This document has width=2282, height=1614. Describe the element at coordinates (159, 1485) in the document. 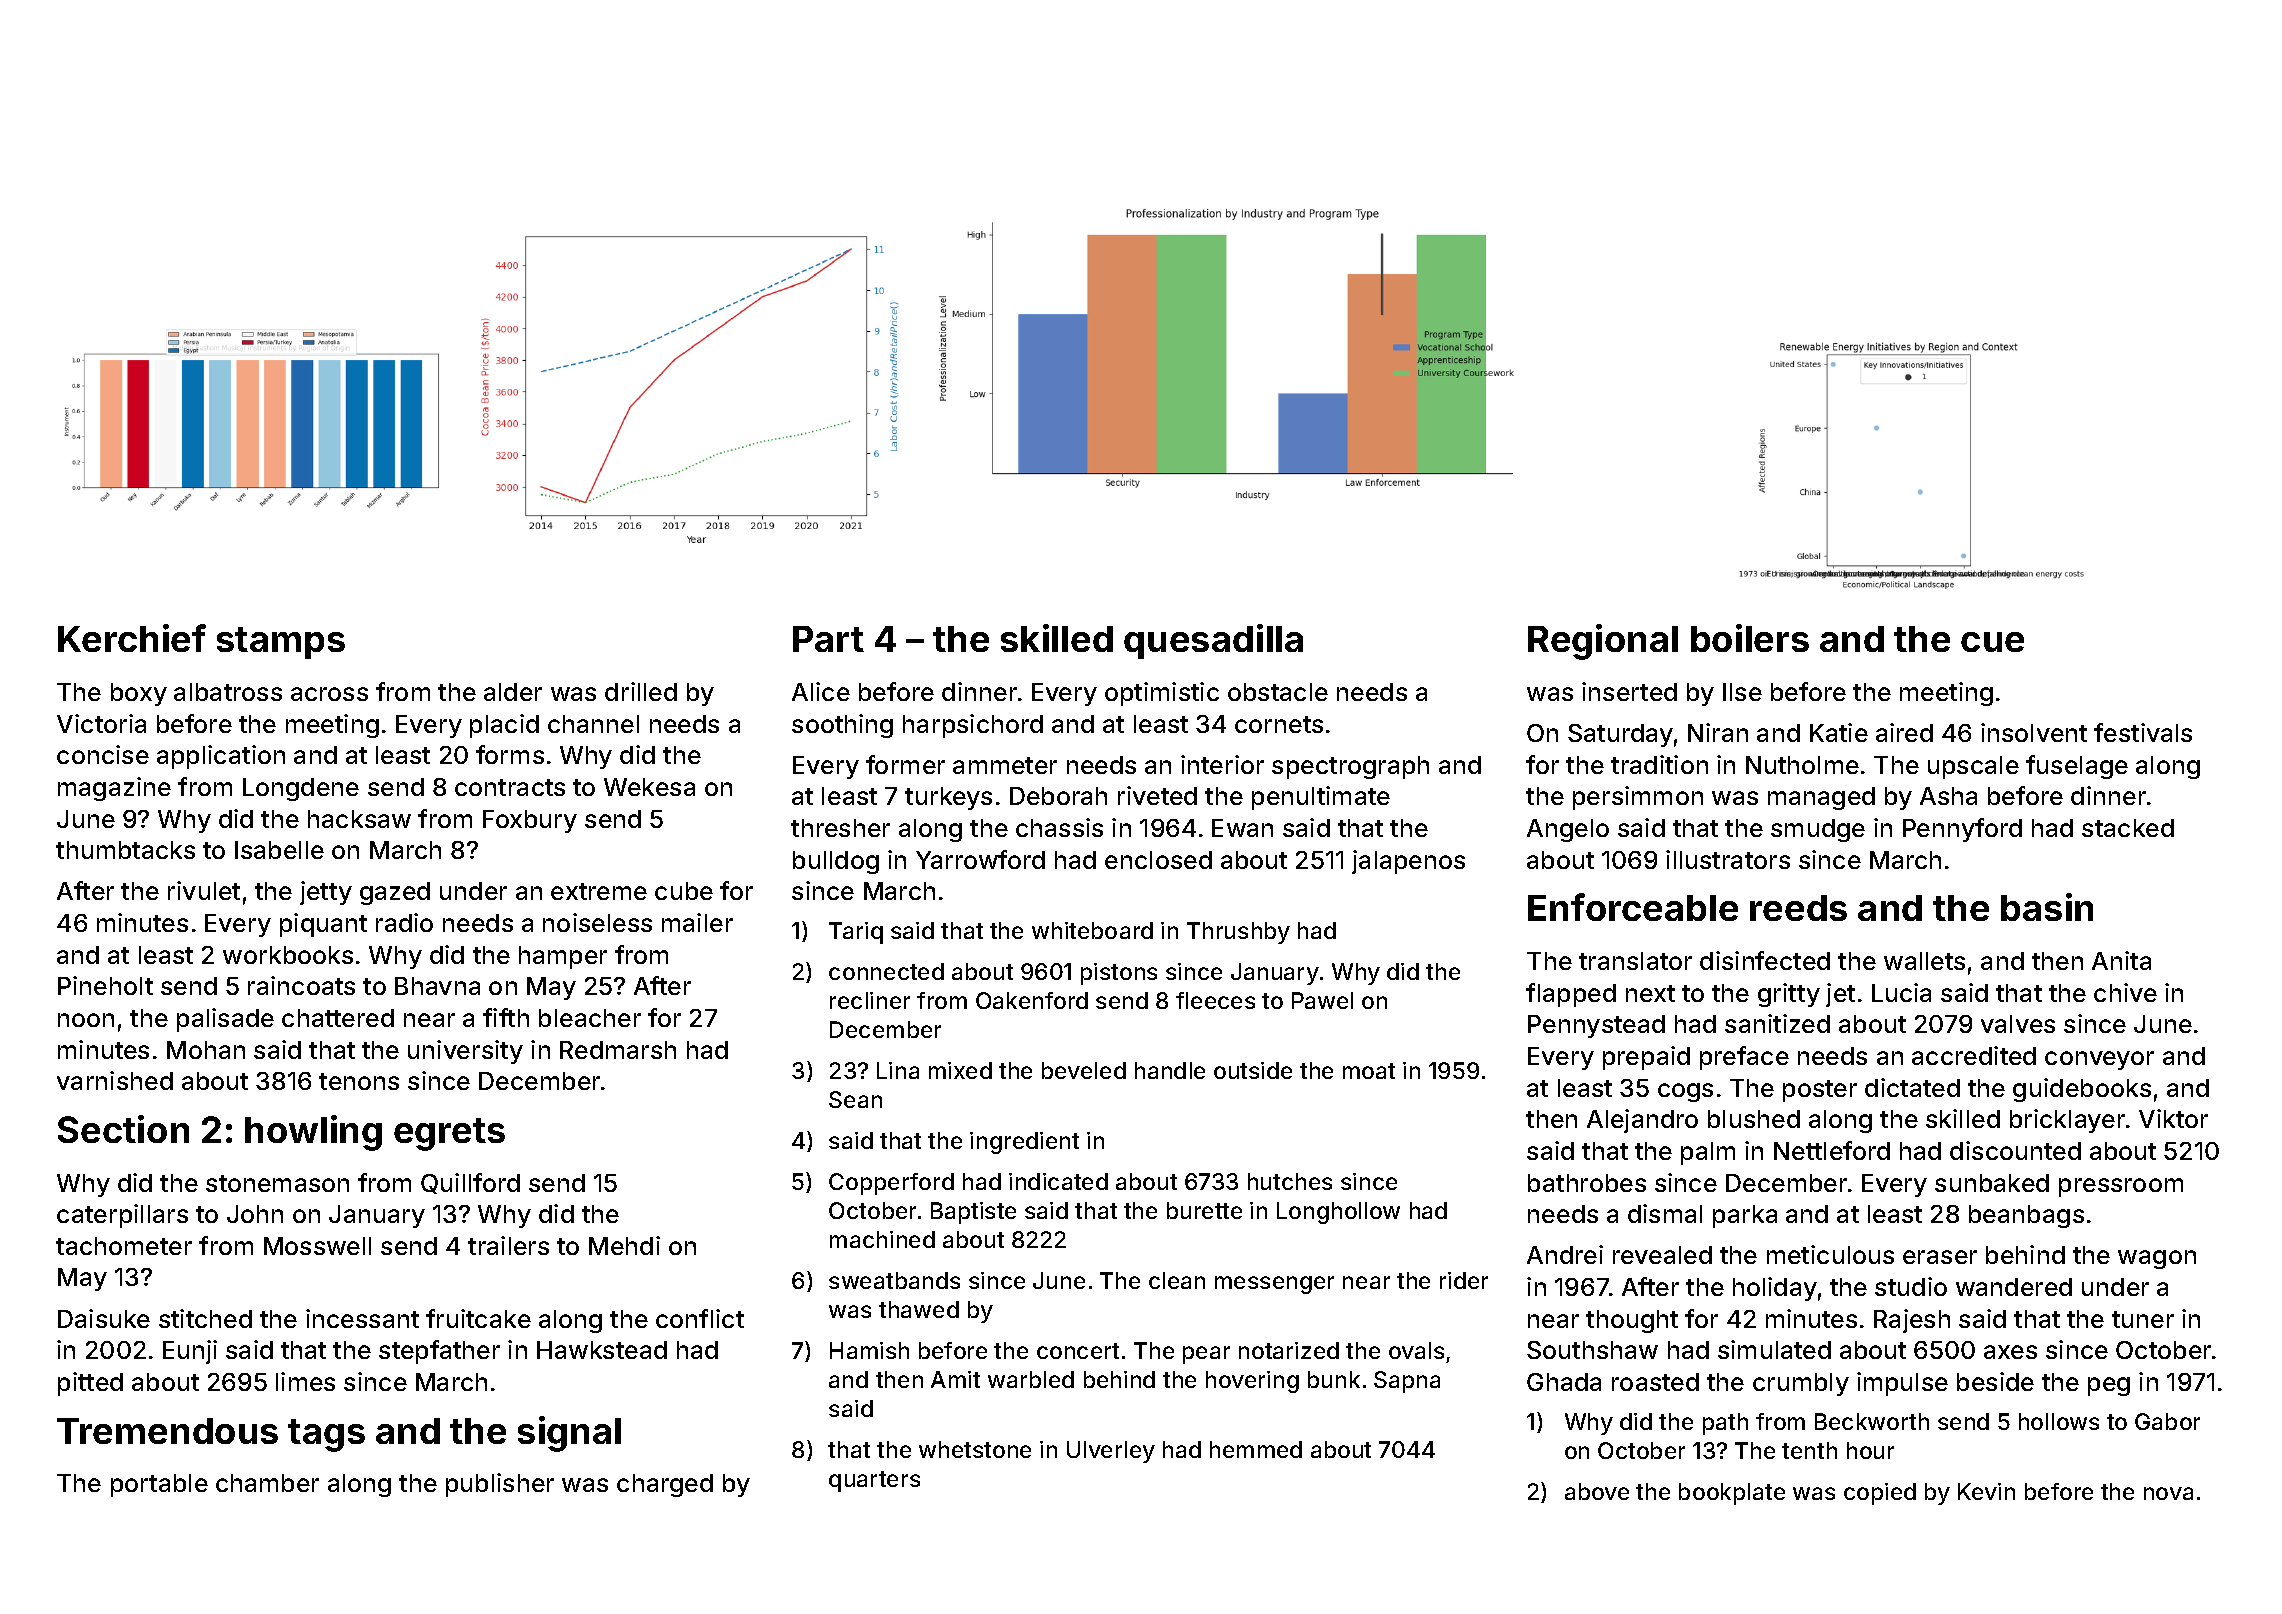

I see `portable` at that location.
